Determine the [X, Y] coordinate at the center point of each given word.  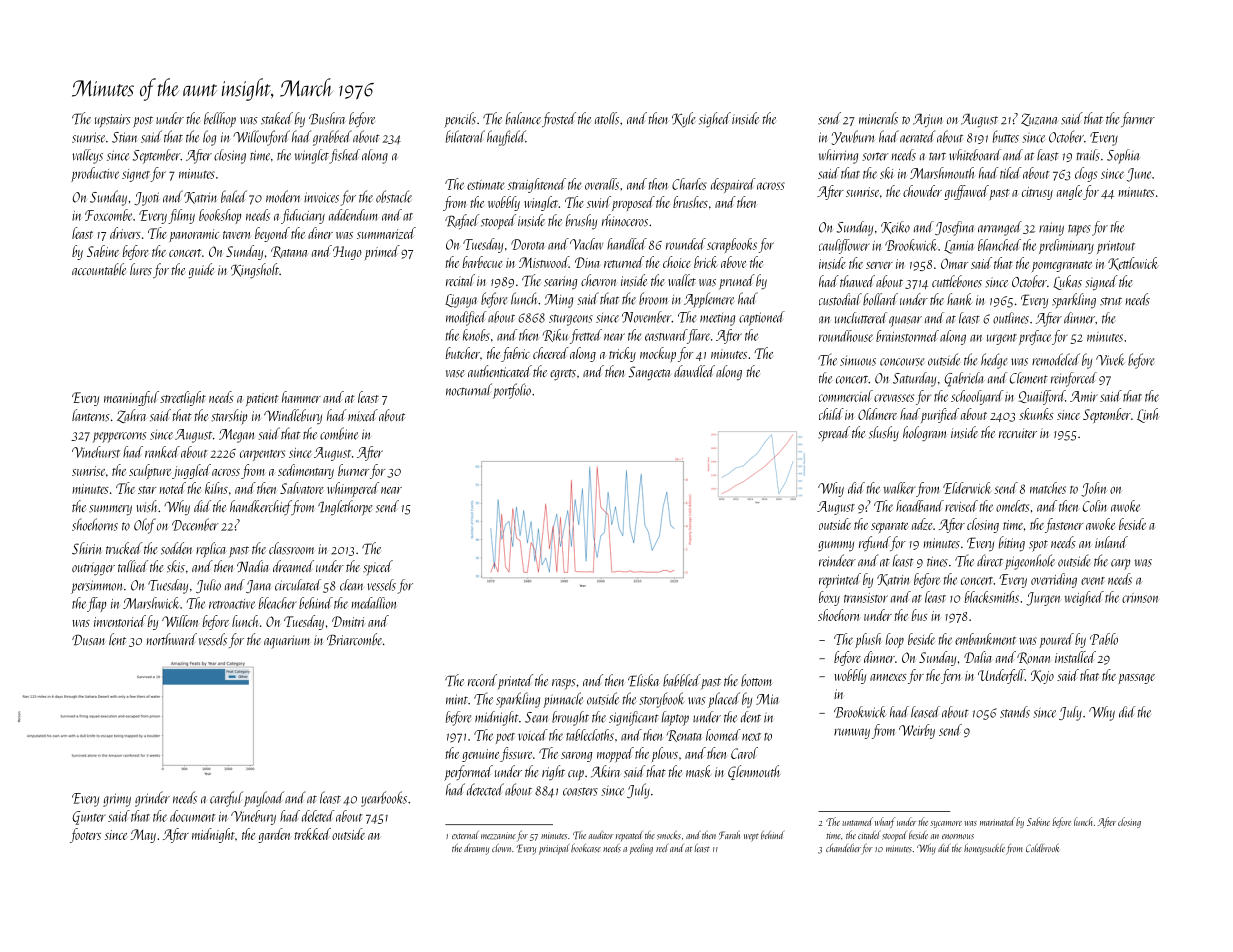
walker [900, 488]
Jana [258, 586]
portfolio [512, 391]
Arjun [928, 120]
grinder [152, 799]
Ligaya [461, 301]
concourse [902, 362]
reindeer [837, 560]
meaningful [131, 398]
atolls [607, 118]
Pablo [1104, 639]
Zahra [132, 416]
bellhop [220, 120]
